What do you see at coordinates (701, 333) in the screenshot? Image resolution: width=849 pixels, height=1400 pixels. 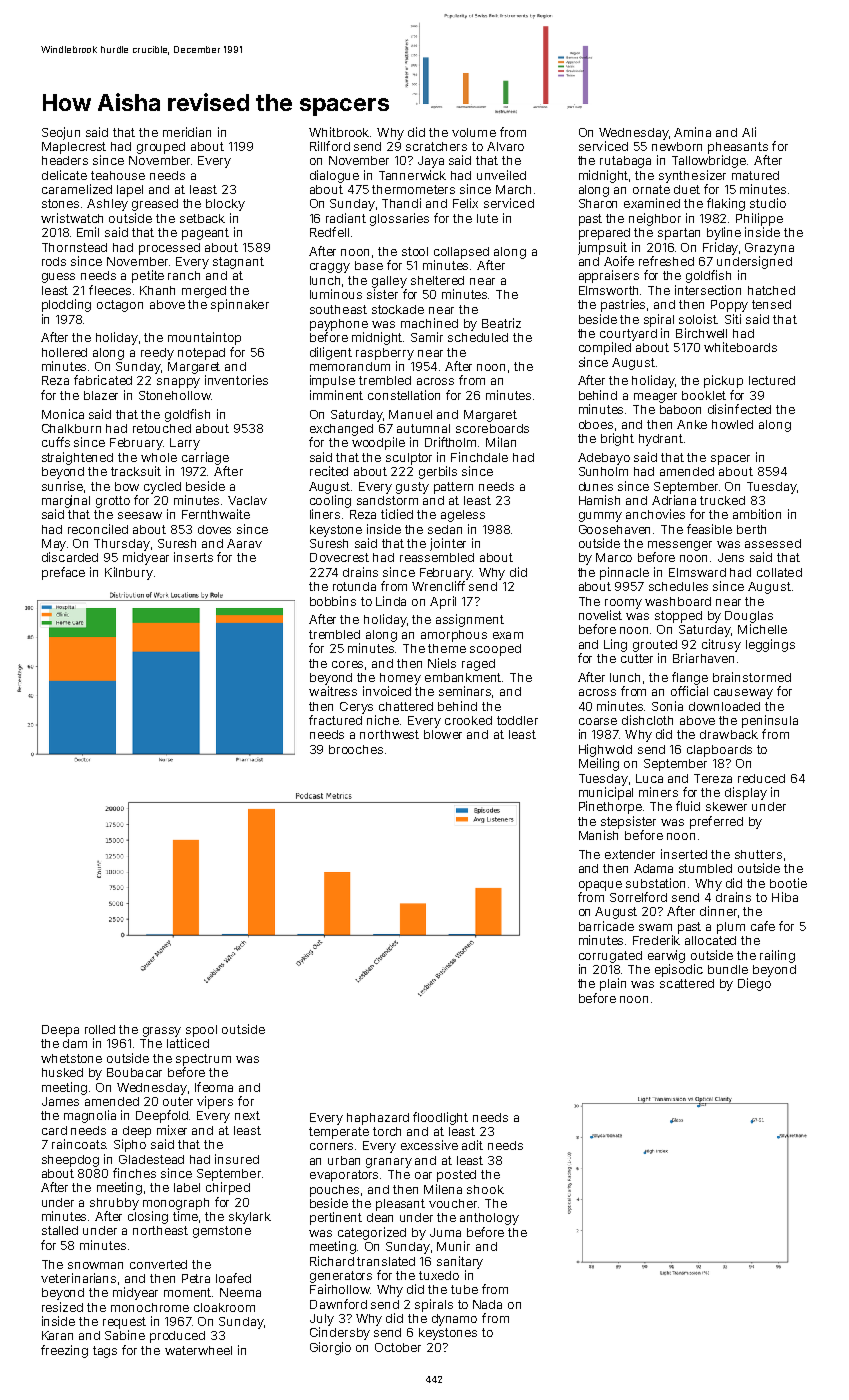 I see `Birchwell` at bounding box center [701, 333].
